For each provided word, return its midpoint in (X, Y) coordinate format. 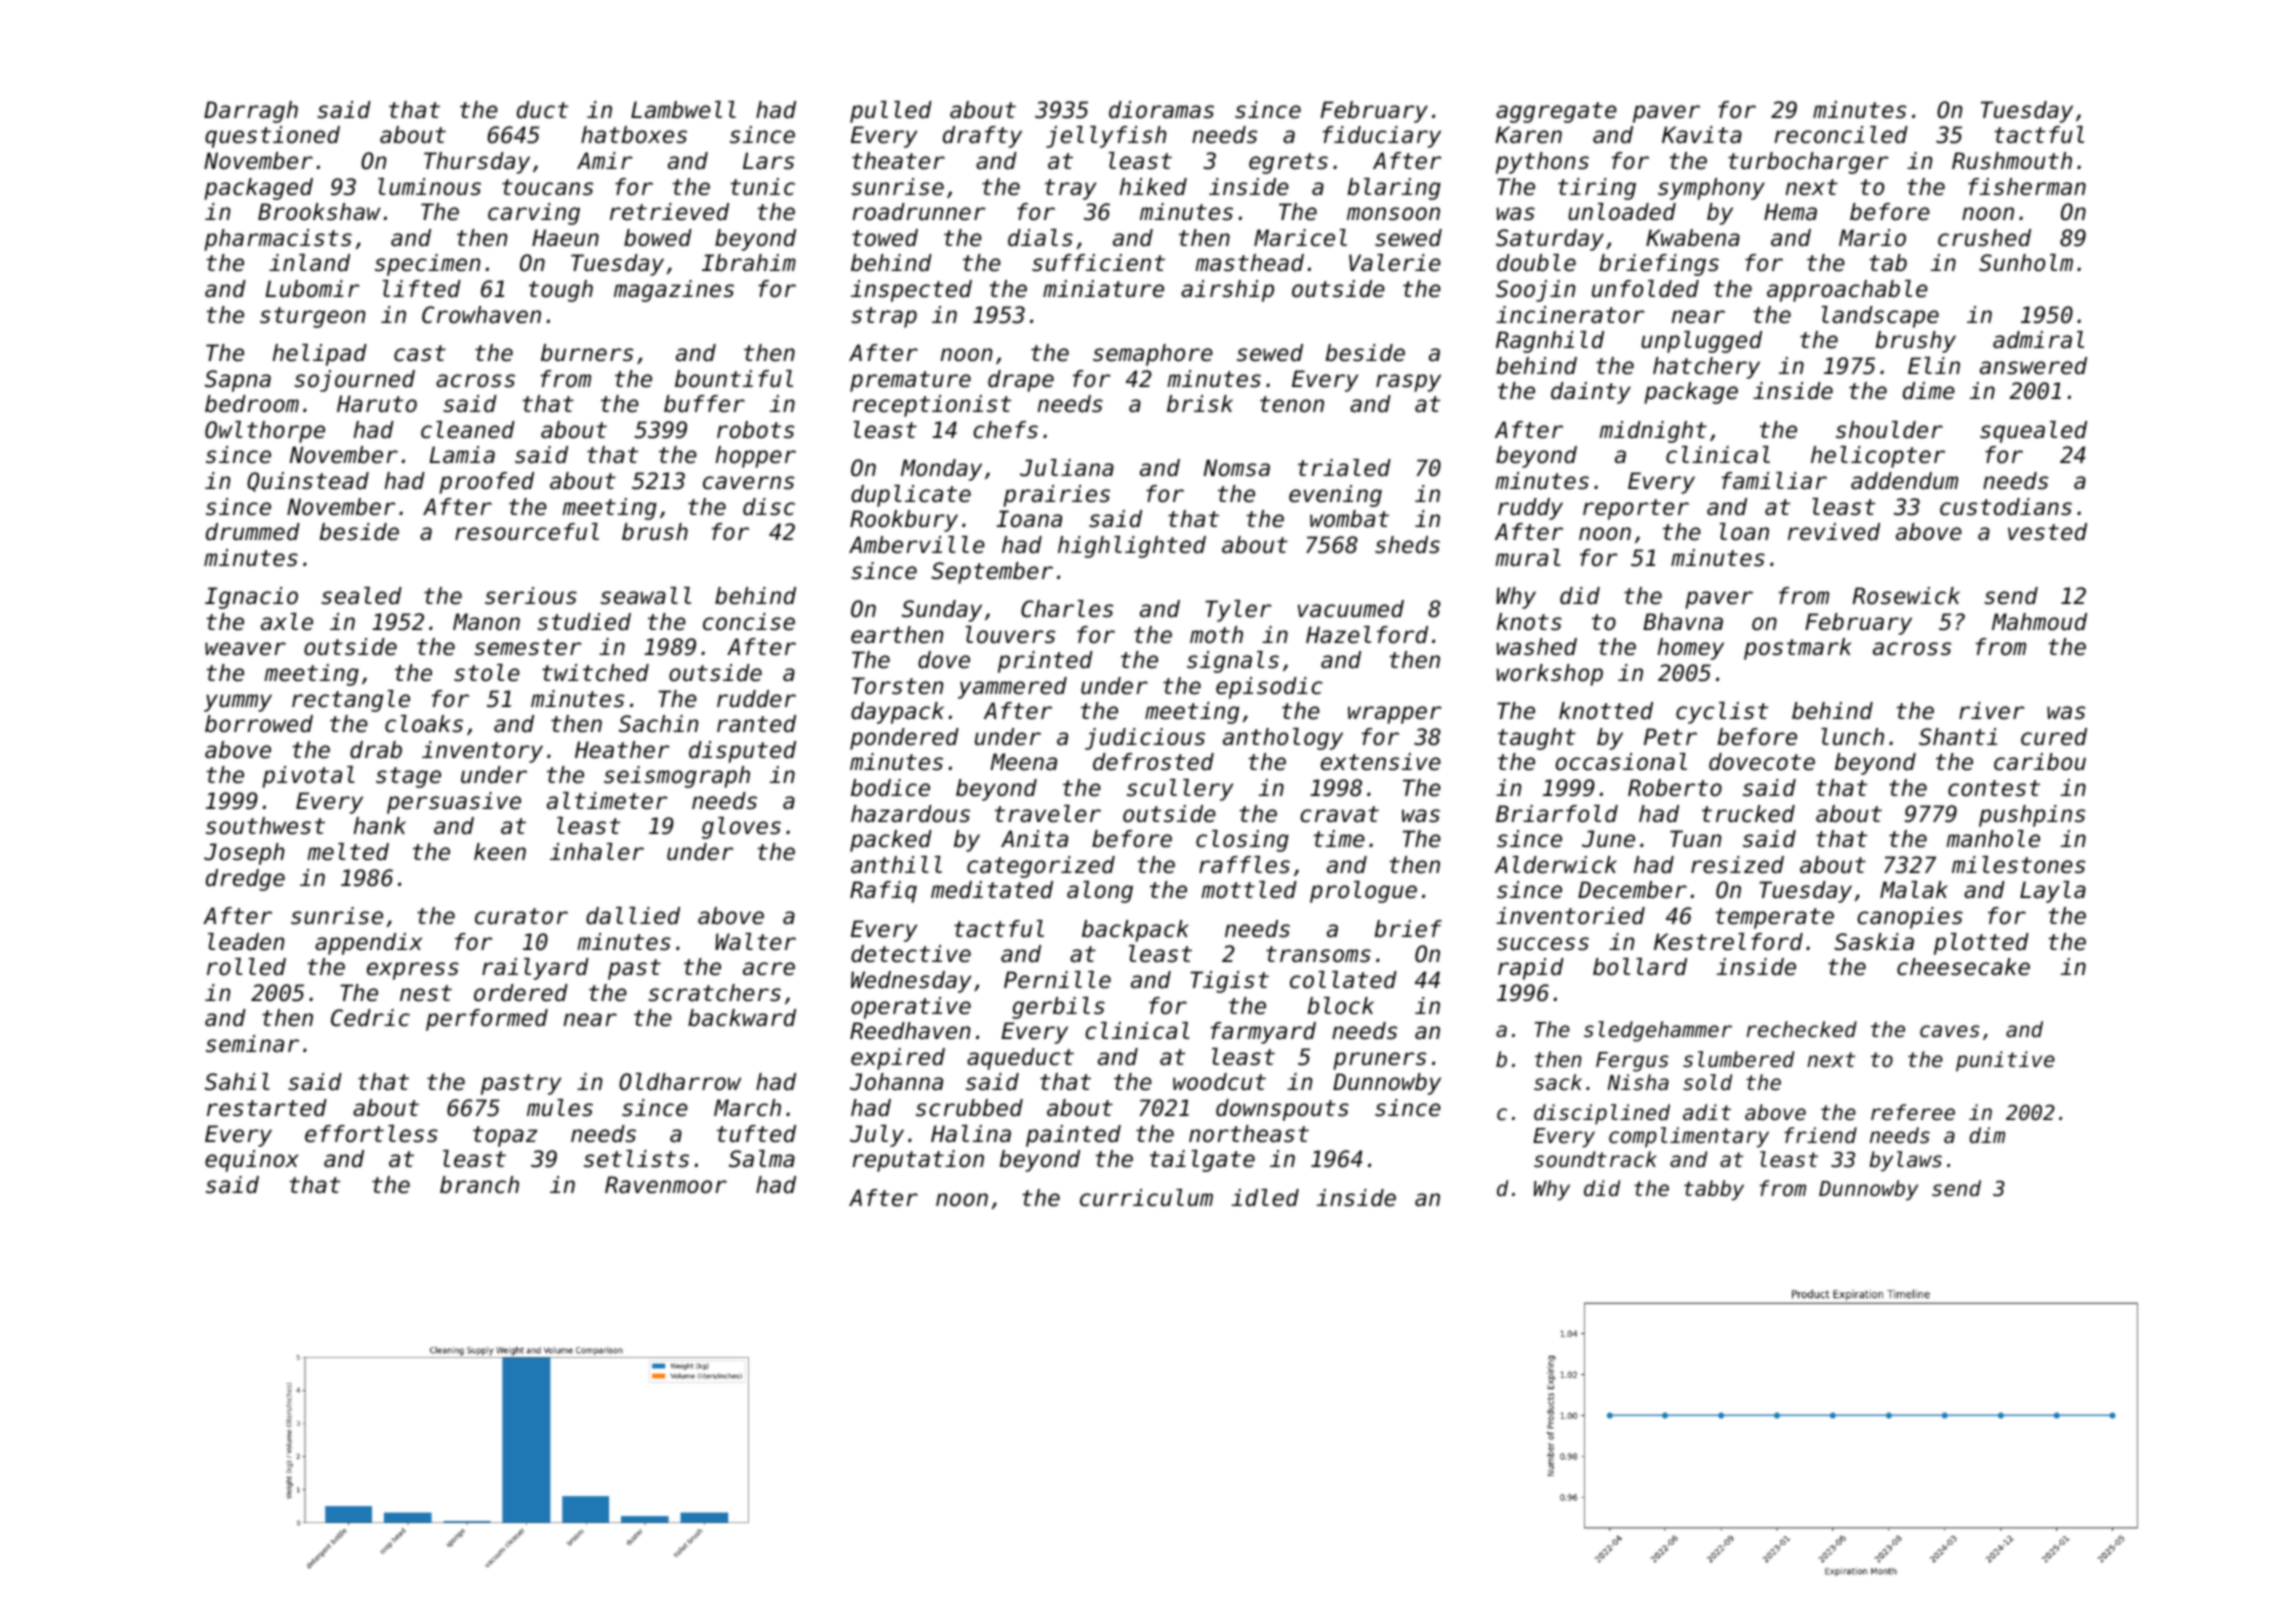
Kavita (1702, 135)
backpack (1135, 931)
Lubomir (312, 289)
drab (376, 750)
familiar (1774, 481)
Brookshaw (319, 212)
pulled (891, 112)
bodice (890, 788)
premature (910, 381)
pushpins (2032, 816)
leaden (246, 942)
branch (479, 1185)
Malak (1914, 890)
